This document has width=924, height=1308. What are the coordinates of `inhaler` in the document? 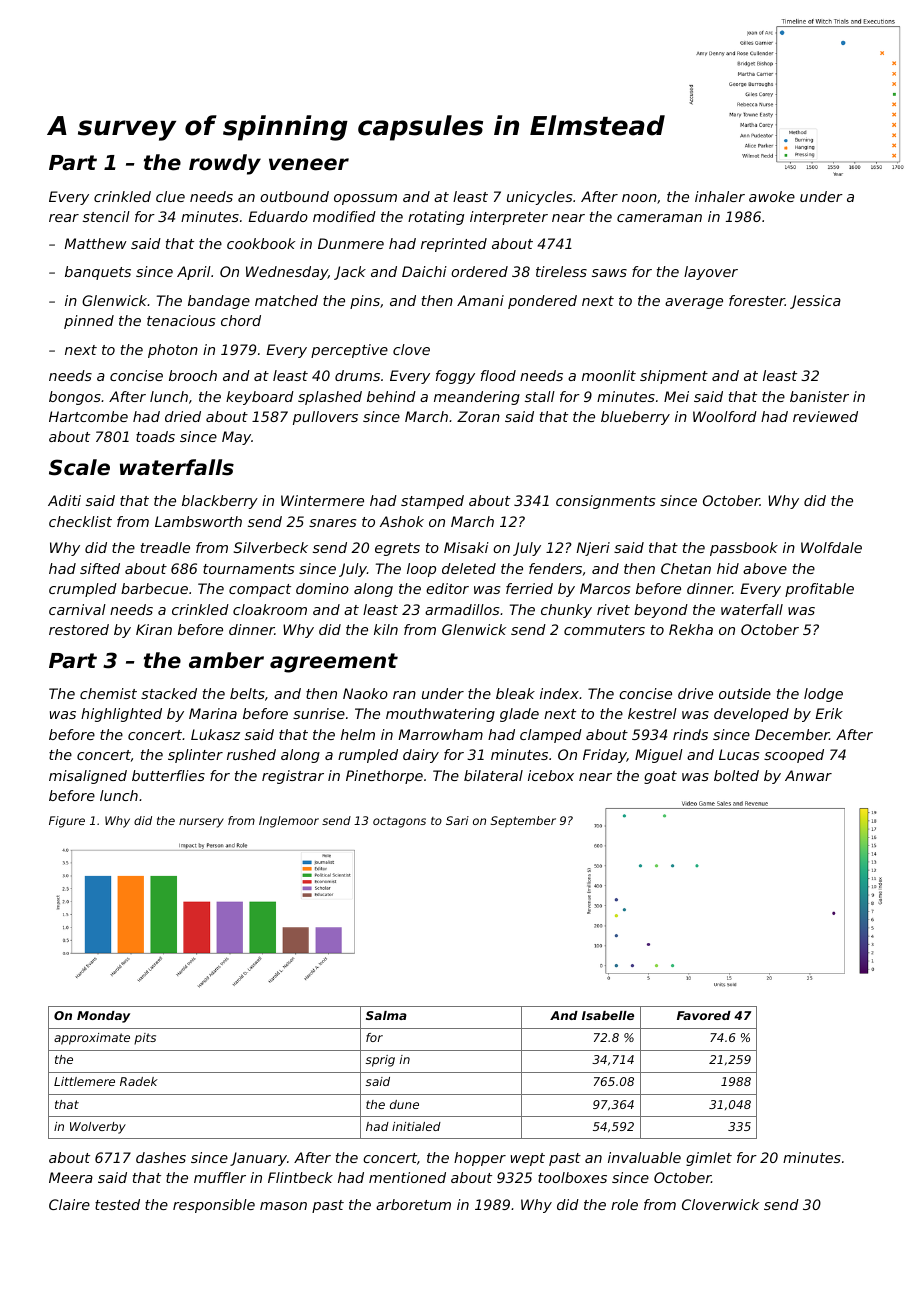 It's located at (720, 196).
